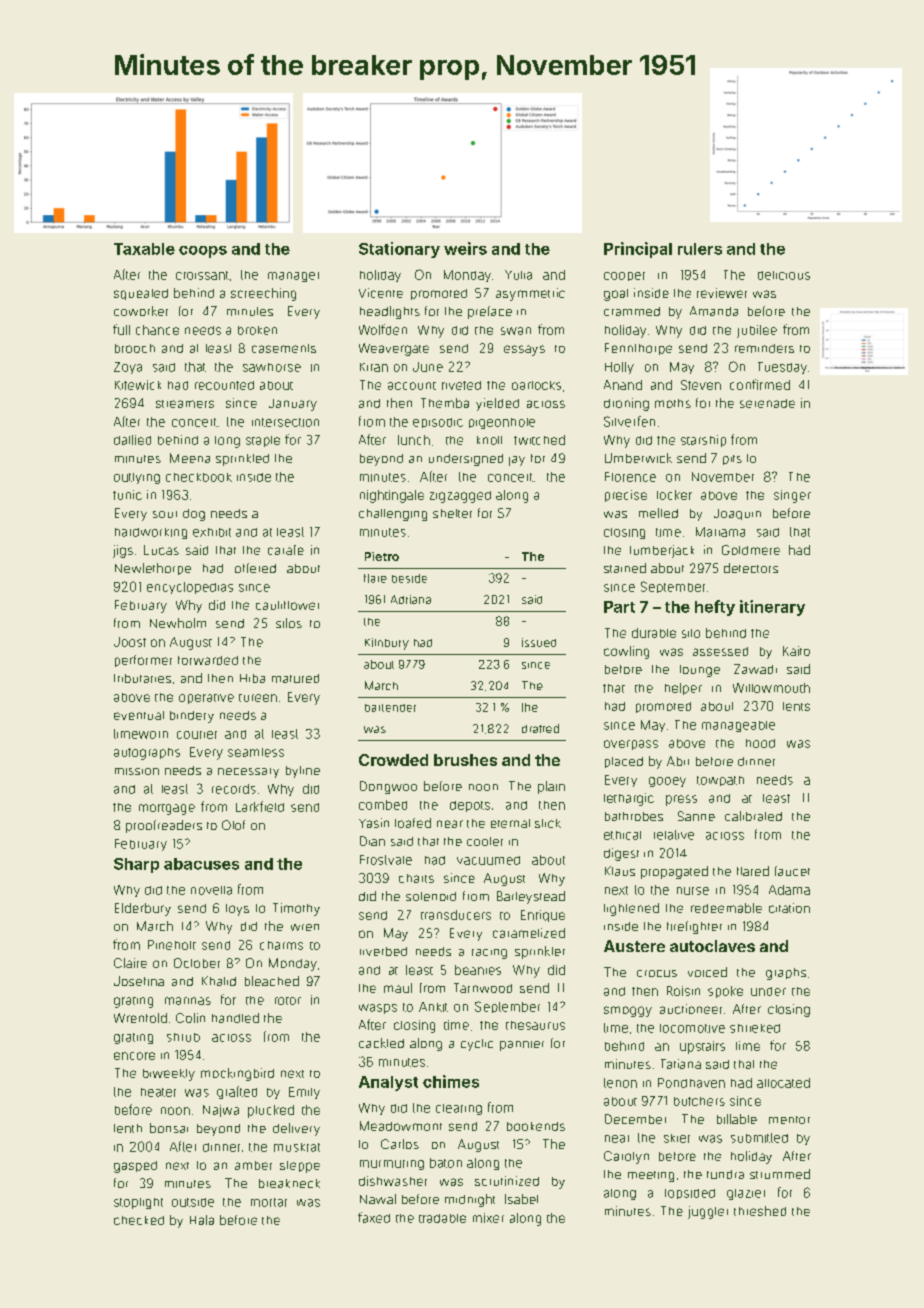 The width and height of the document is (924, 1308). What do you see at coordinates (678, 761) in the document?
I see `Abir` at bounding box center [678, 761].
